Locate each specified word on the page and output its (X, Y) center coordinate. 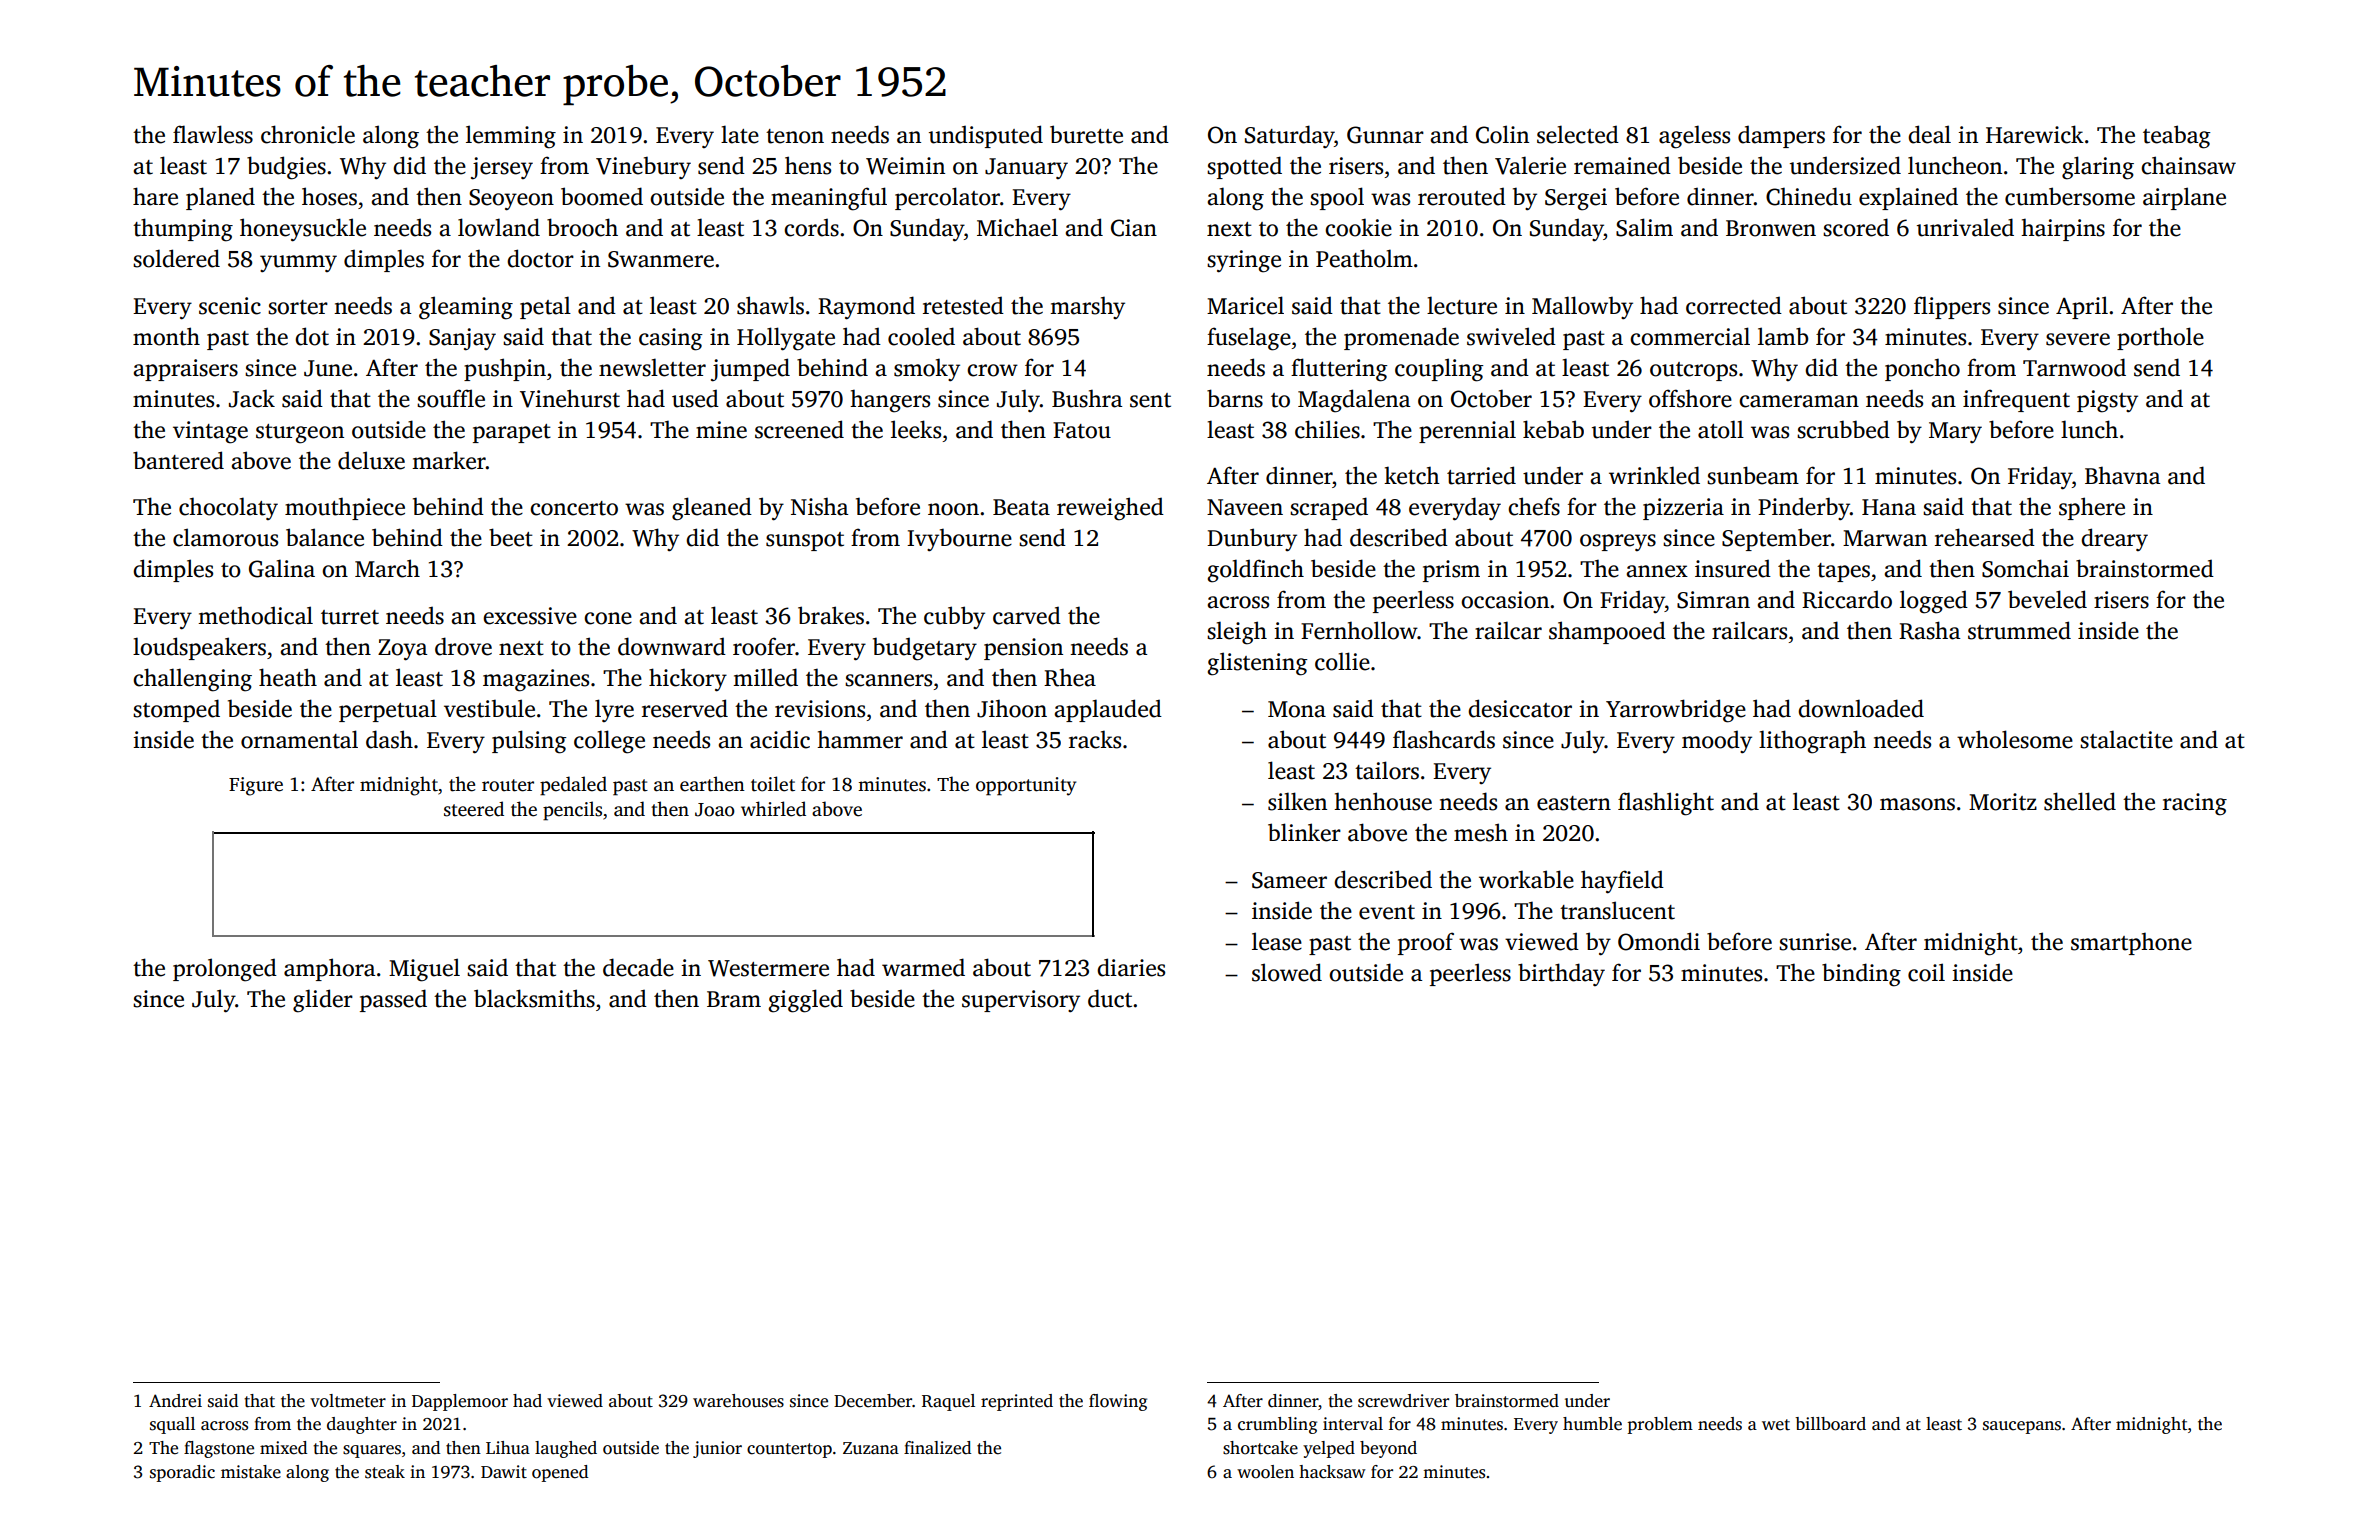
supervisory (1021, 1001)
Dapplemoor (460, 1402)
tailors (1387, 770)
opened (560, 1473)
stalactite (2126, 739)
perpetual (388, 710)
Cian (1134, 228)
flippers (1952, 307)
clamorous (225, 537)
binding (1861, 975)
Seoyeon (511, 200)
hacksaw (1332, 1472)
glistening (1257, 664)
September (1776, 539)
